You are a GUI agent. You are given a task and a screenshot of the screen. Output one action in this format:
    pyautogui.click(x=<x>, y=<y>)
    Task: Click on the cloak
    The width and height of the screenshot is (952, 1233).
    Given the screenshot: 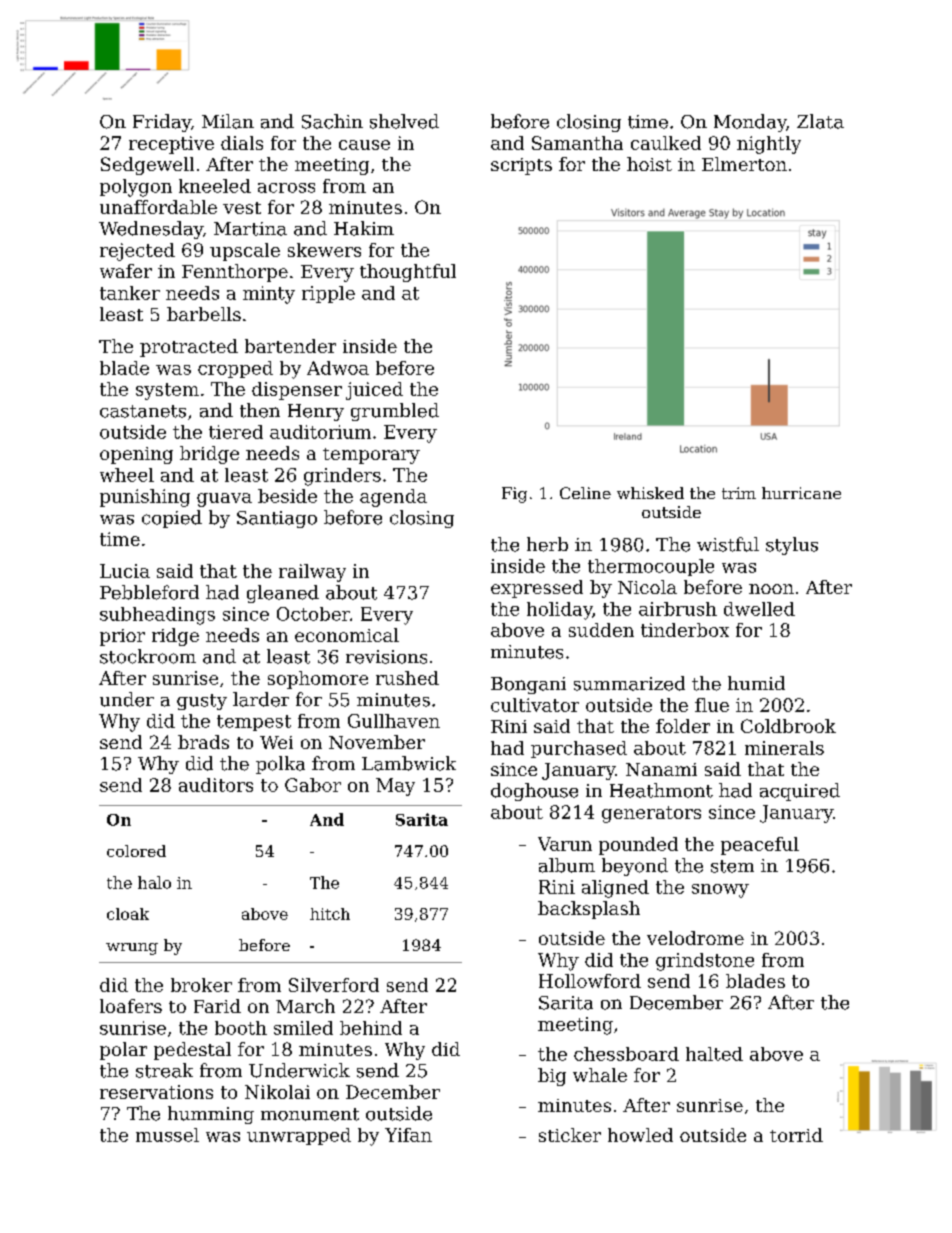 What is the action you would take?
    pyautogui.click(x=128, y=914)
